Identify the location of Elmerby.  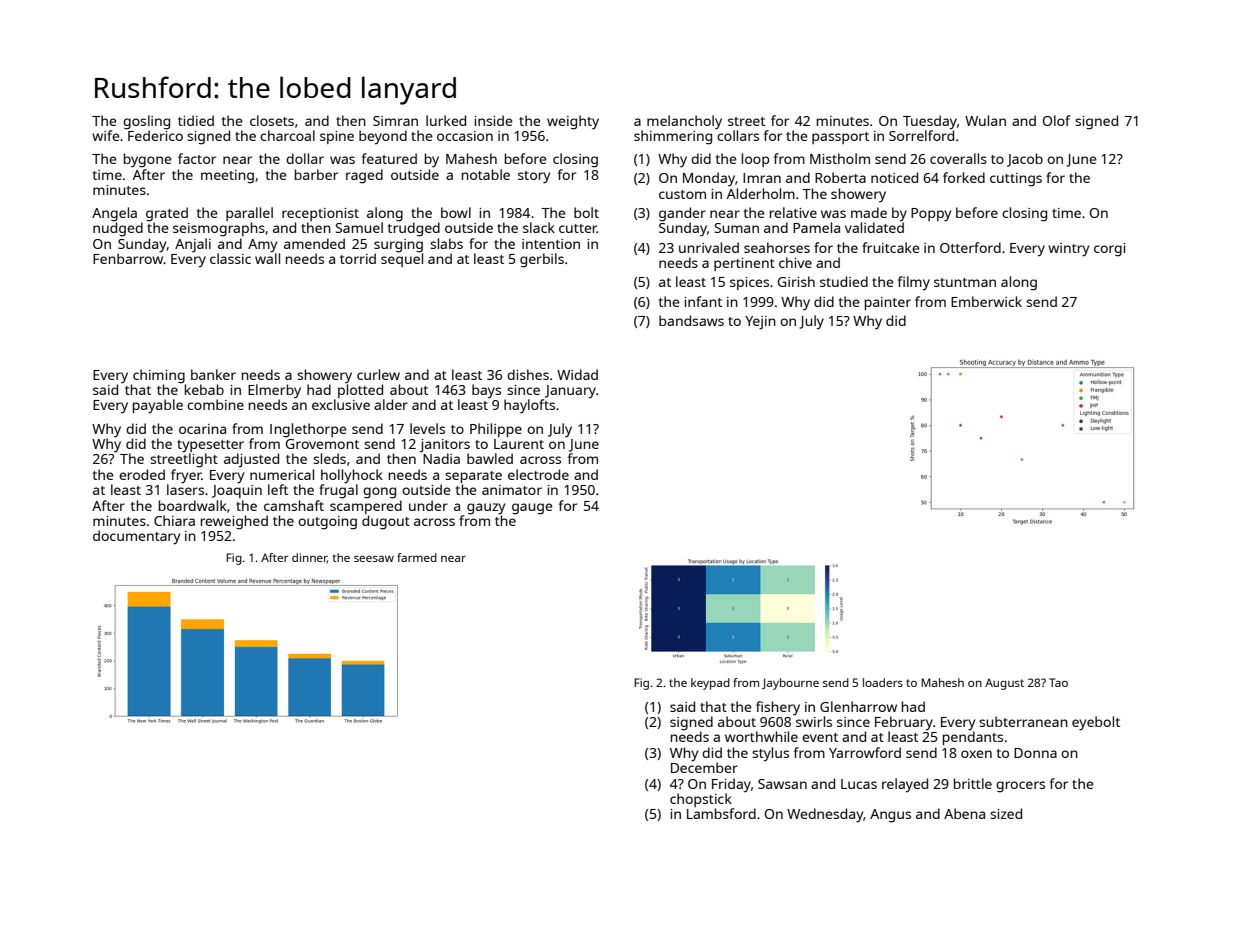
(274, 391).
